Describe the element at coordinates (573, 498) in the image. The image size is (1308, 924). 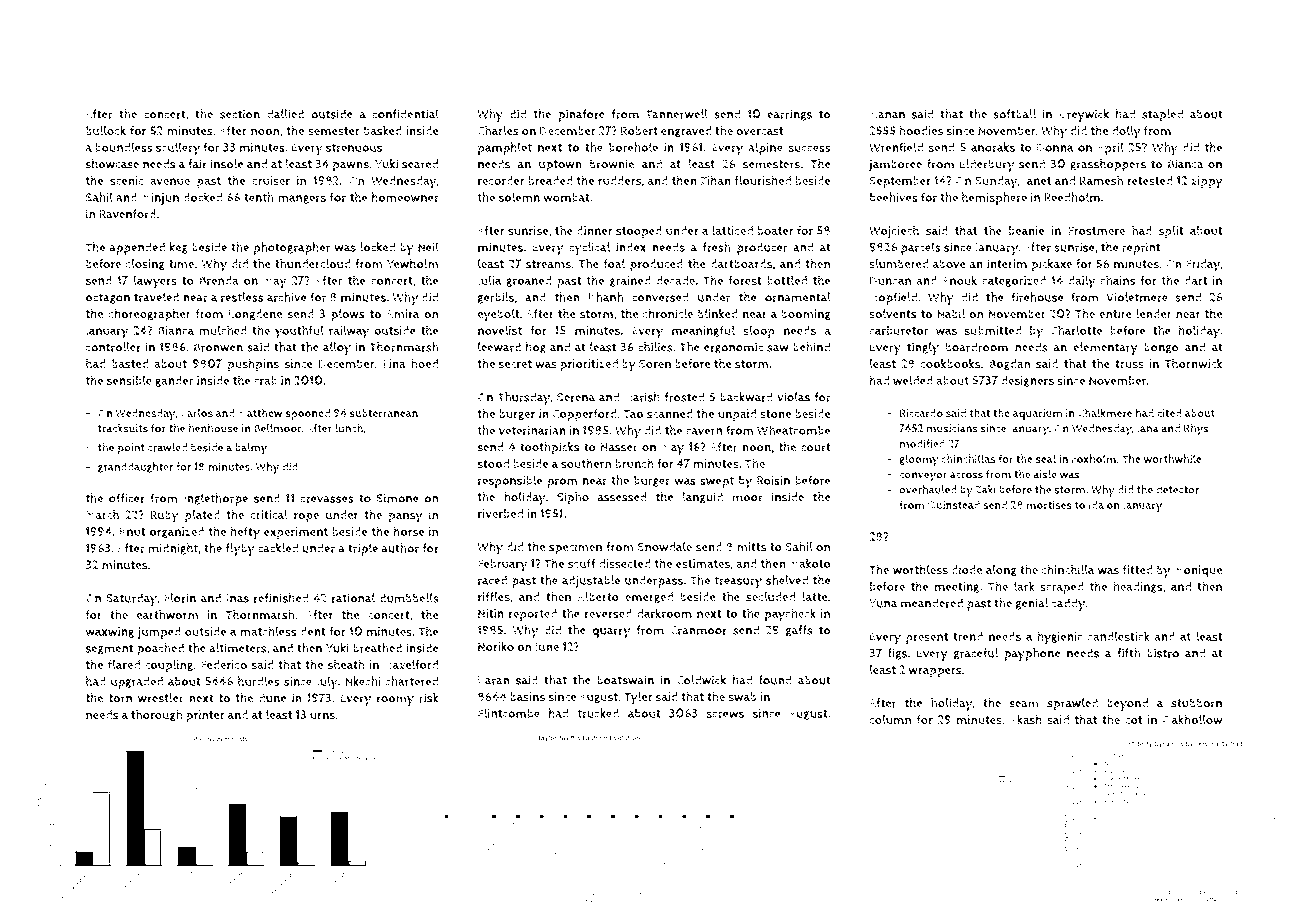
I see `Sipho` at that location.
